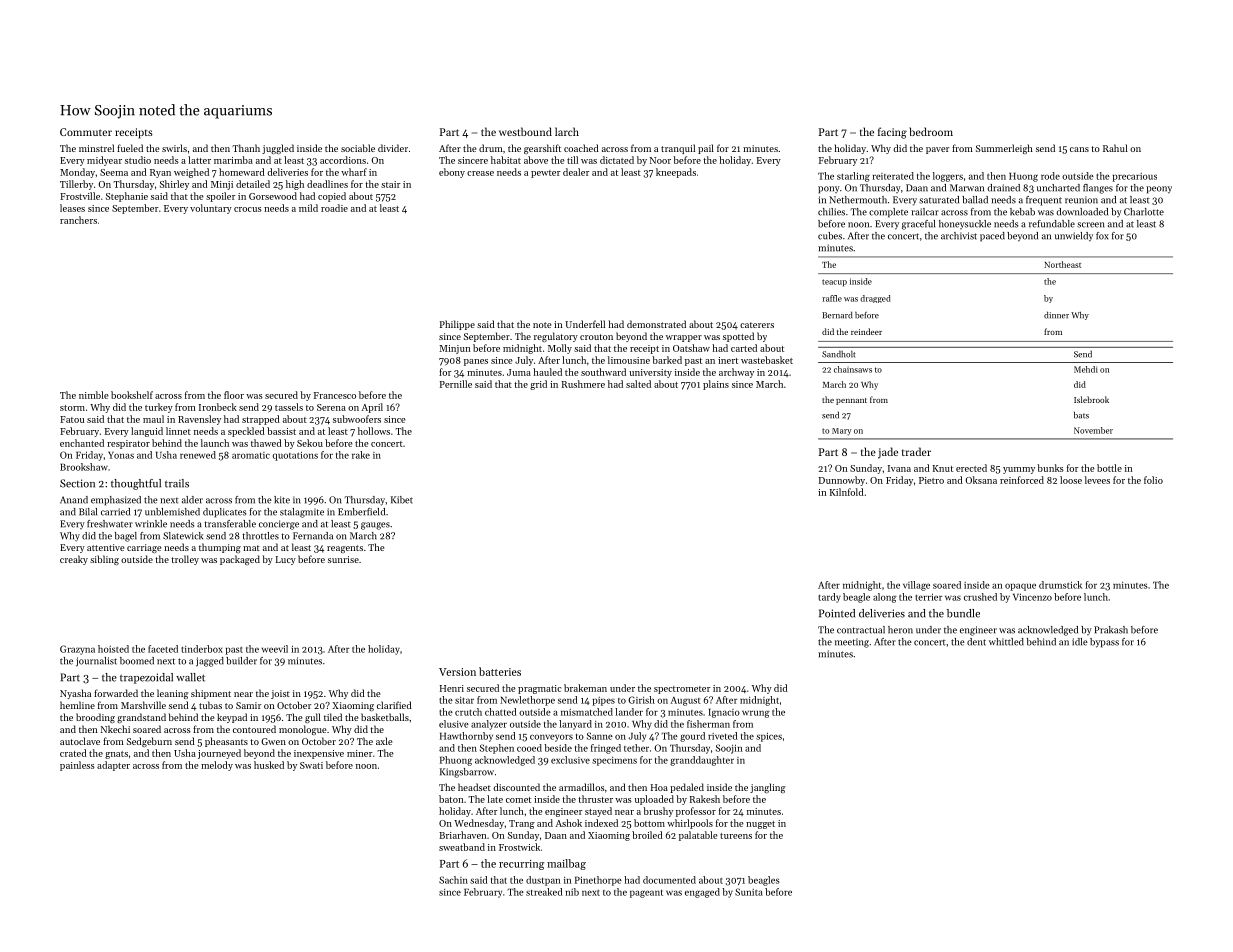  What do you see at coordinates (453, 880) in the screenshot?
I see `Sachin` at bounding box center [453, 880].
